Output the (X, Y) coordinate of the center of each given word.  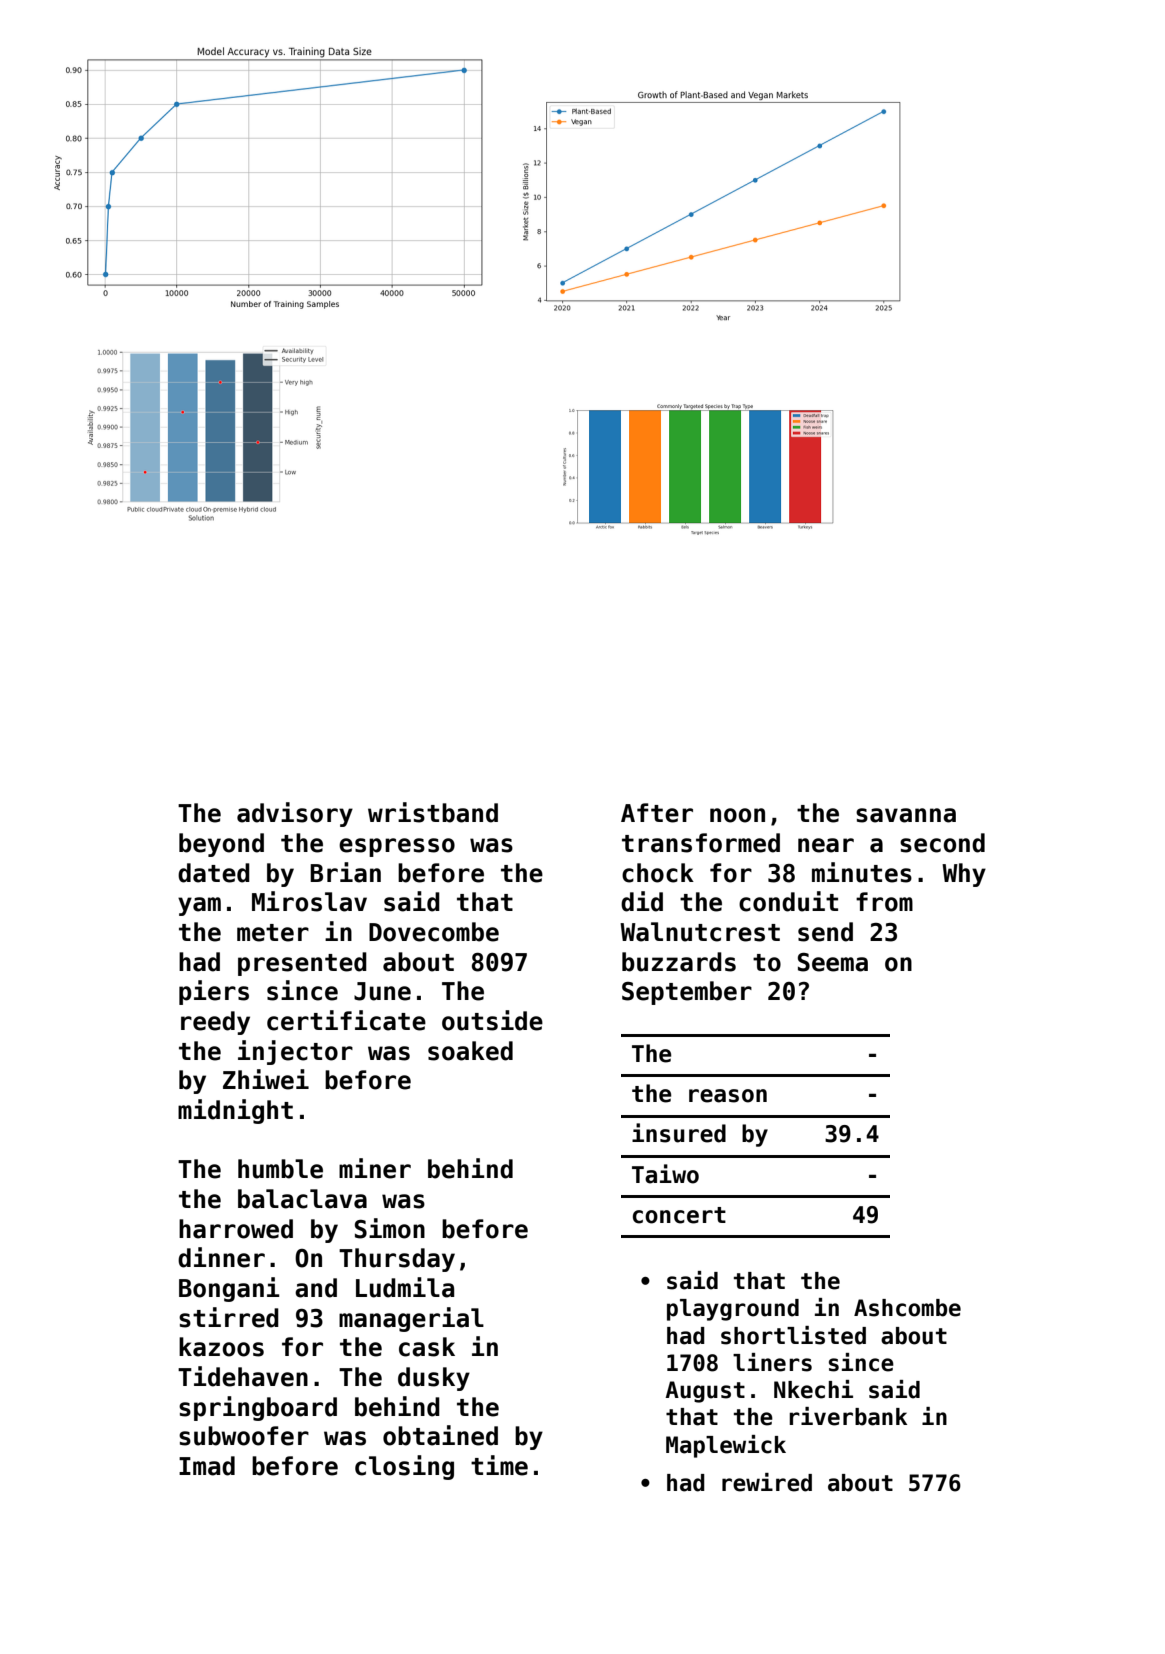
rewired (767, 1482)
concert (679, 1215)
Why (964, 875)
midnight (235, 1111)
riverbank (848, 1416)
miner (375, 1168)
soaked (470, 1051)
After (657, 813)
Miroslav (309, 901)
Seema (833, 962)
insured (679, 1133)
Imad (207, 1466)
